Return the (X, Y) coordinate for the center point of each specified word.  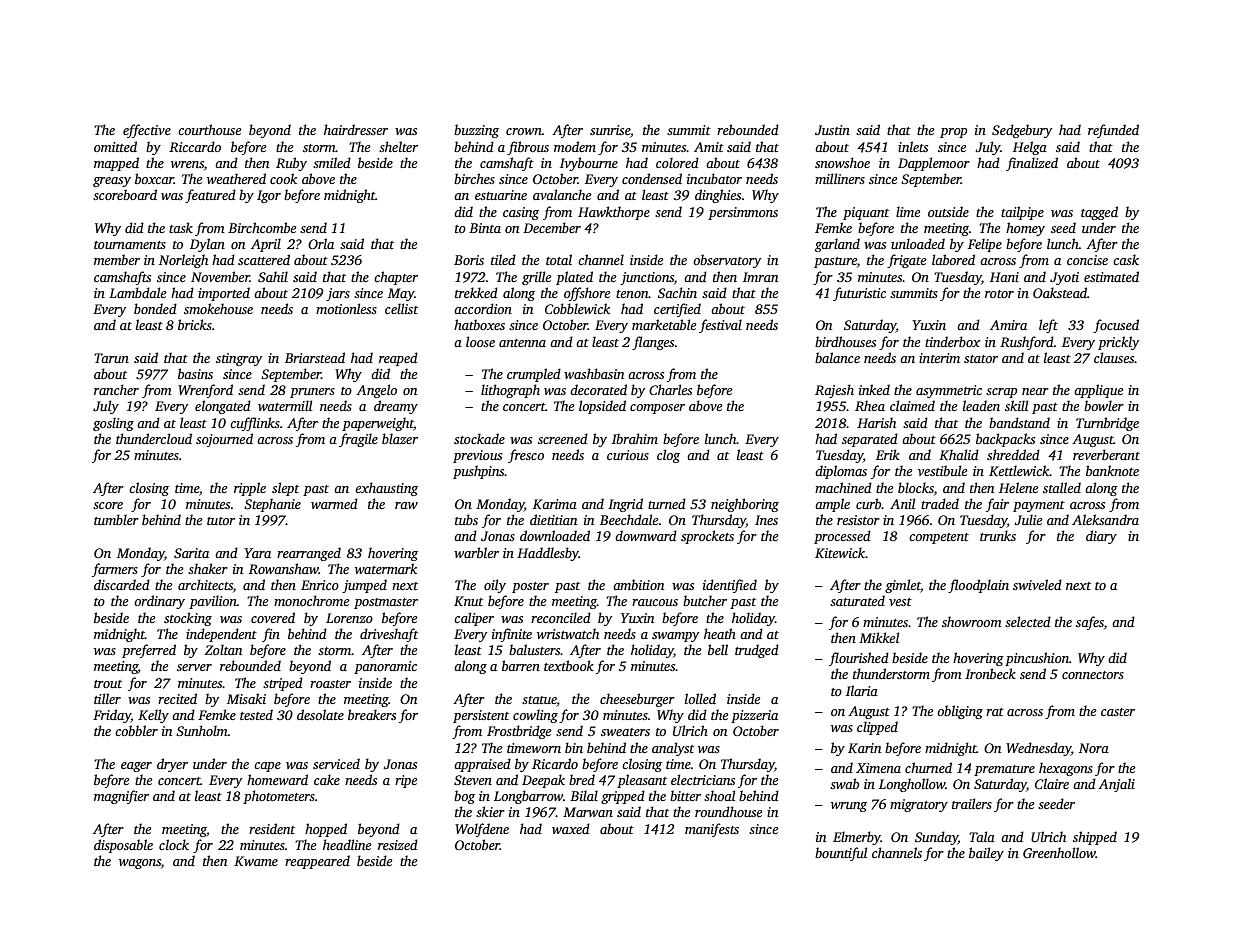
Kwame (256, 861)
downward (646, 535)
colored (677, 162)
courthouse (209, 129)
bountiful (841, 854)
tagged (1099, 213)
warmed (334, 503)
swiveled (1037, 584)
